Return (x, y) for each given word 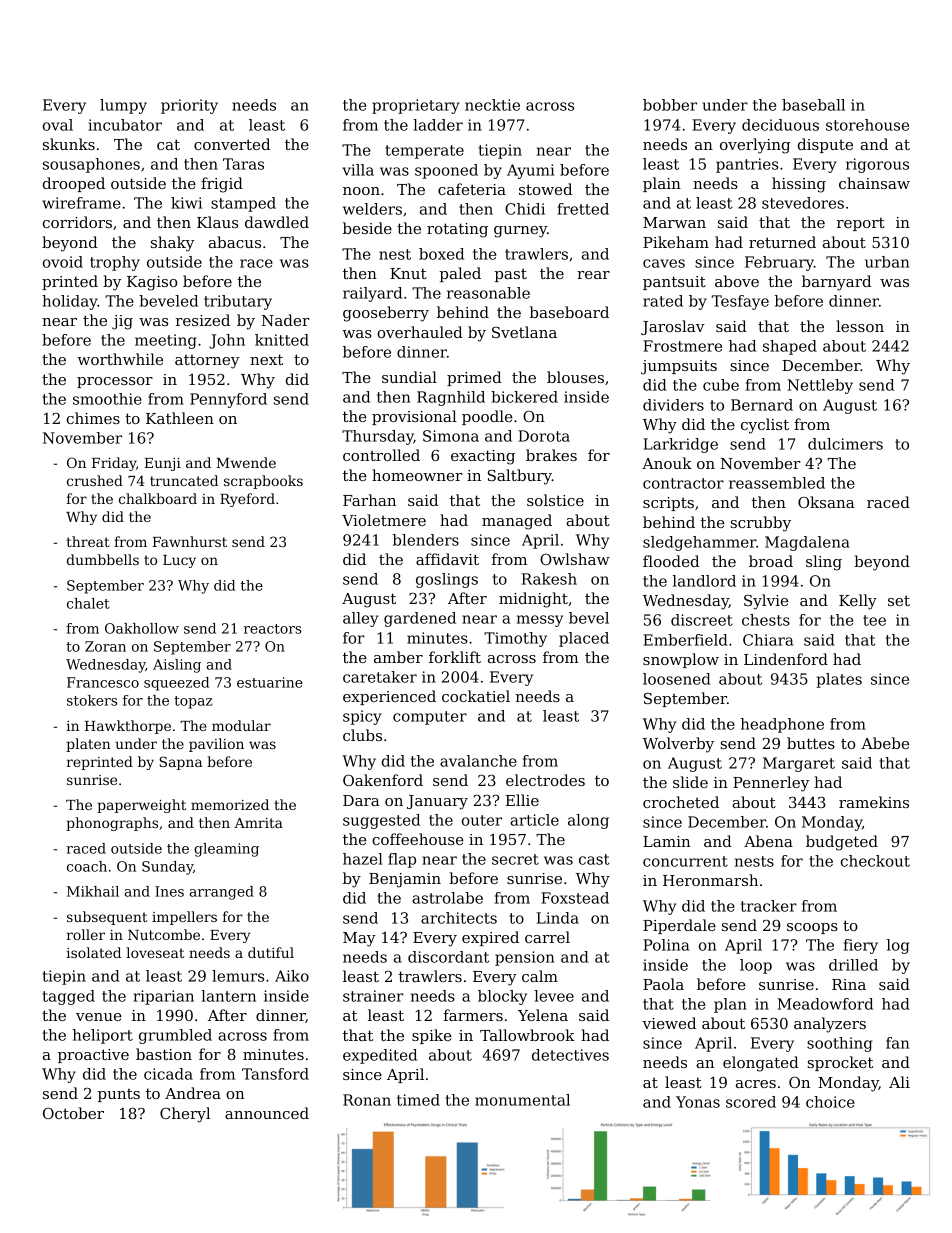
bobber (670, 105)
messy (540, 621)
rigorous (877, 165)
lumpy (123, 106)
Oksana (826, 502)
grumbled (175, 1036)
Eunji (162, 464)
